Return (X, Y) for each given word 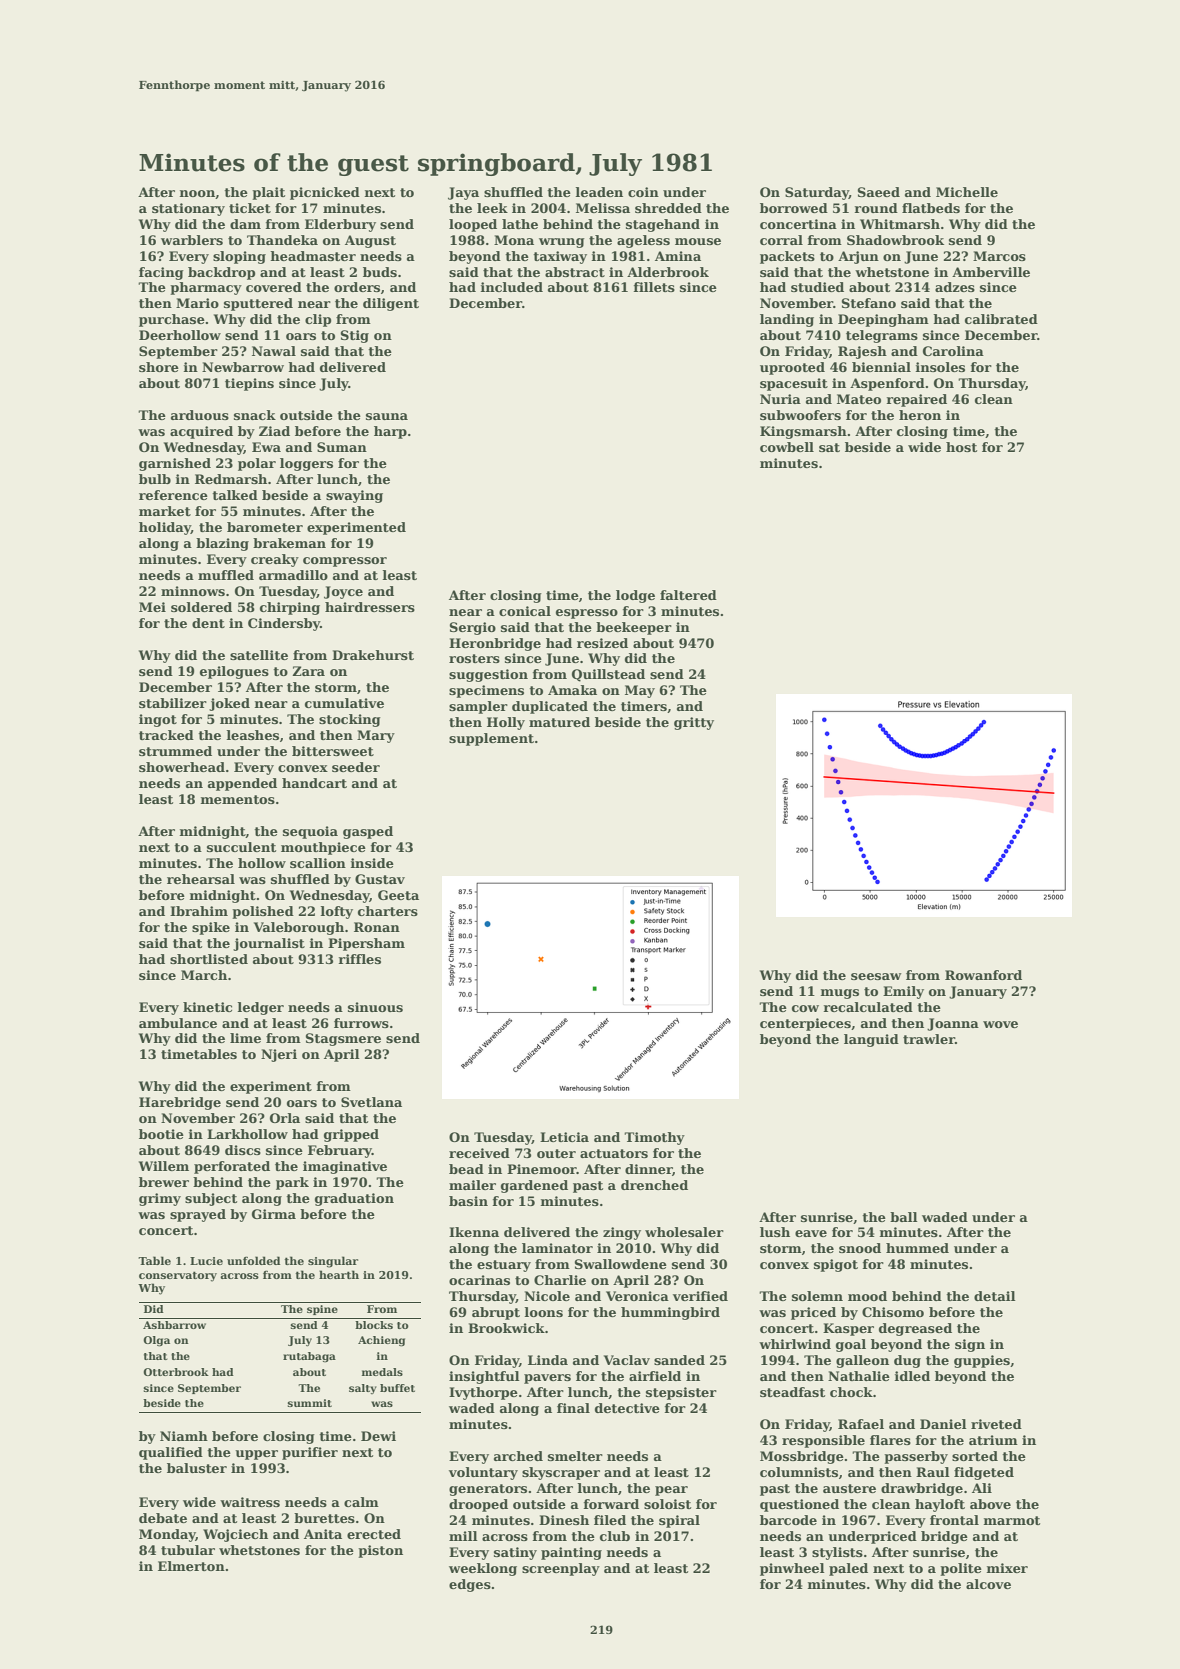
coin (643, 192)
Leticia (564, 1137)
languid (871, 1040)
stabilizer (173, 703)
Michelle (967, 192)
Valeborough (299, 928)
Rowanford (983, 975)
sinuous (375, 1007)
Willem (164, 1166)
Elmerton (191, 1566)
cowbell (787, 447)
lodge (635, 596)
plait (268, 193)
